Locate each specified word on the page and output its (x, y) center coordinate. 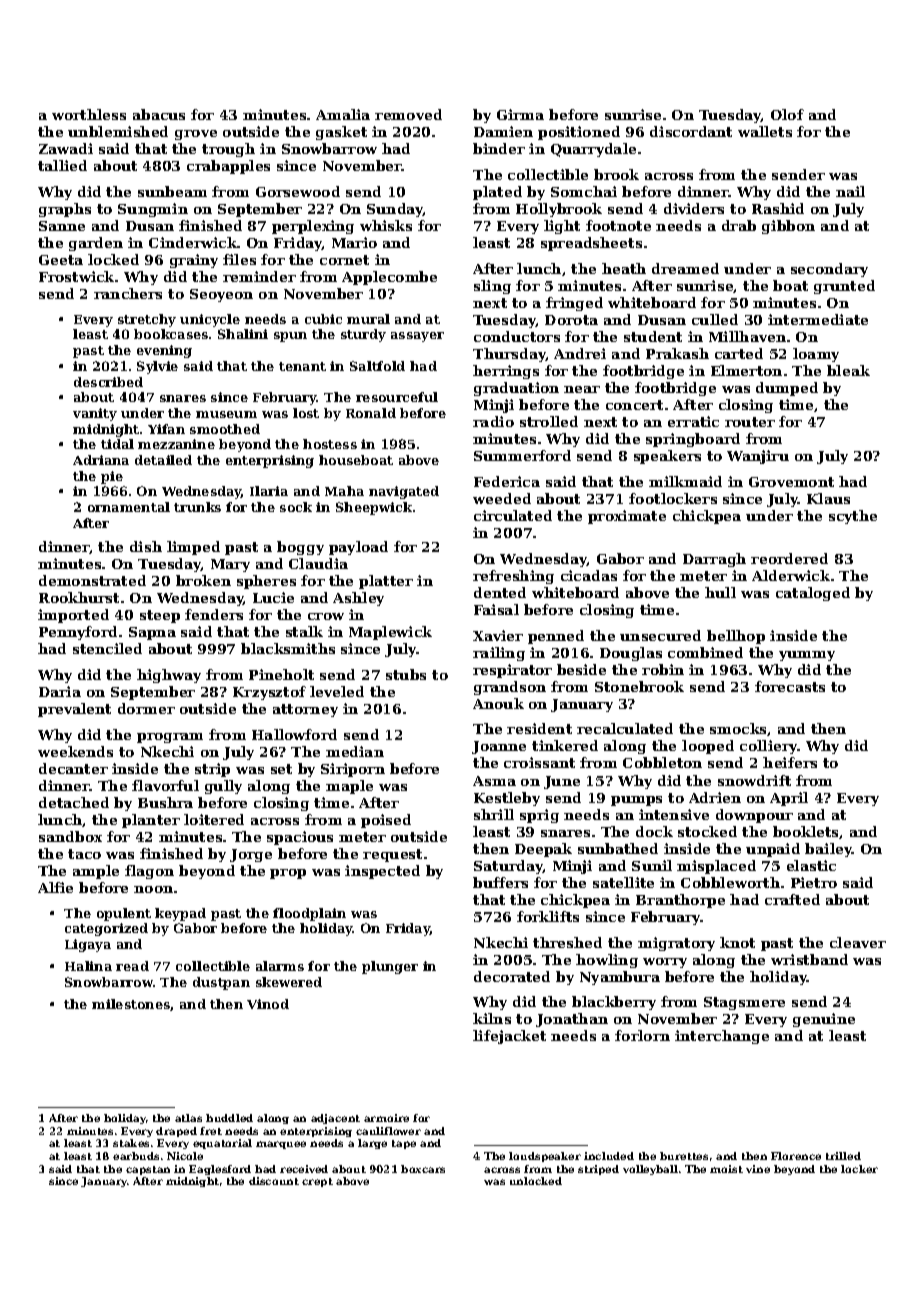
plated (497, 193)
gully (223, 787)
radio (493, 421)
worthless (89, 114)
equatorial (222, 1144)
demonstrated (92, 580)
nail (850, 191)
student (653, 336)
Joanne (499, 747)
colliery (769, 747)
